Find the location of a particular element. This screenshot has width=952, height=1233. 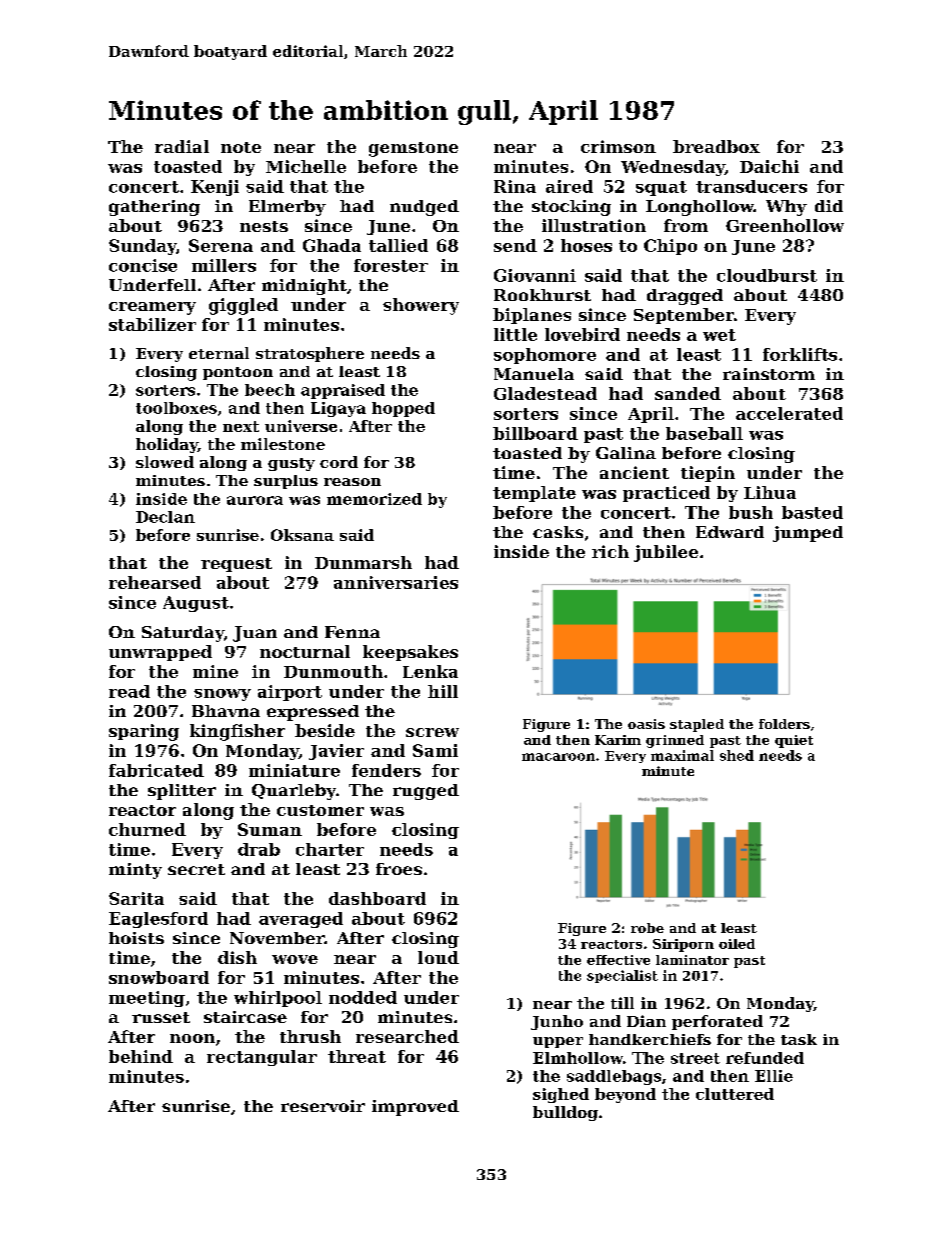

bulldog is located at coordinates (565, 1113).
